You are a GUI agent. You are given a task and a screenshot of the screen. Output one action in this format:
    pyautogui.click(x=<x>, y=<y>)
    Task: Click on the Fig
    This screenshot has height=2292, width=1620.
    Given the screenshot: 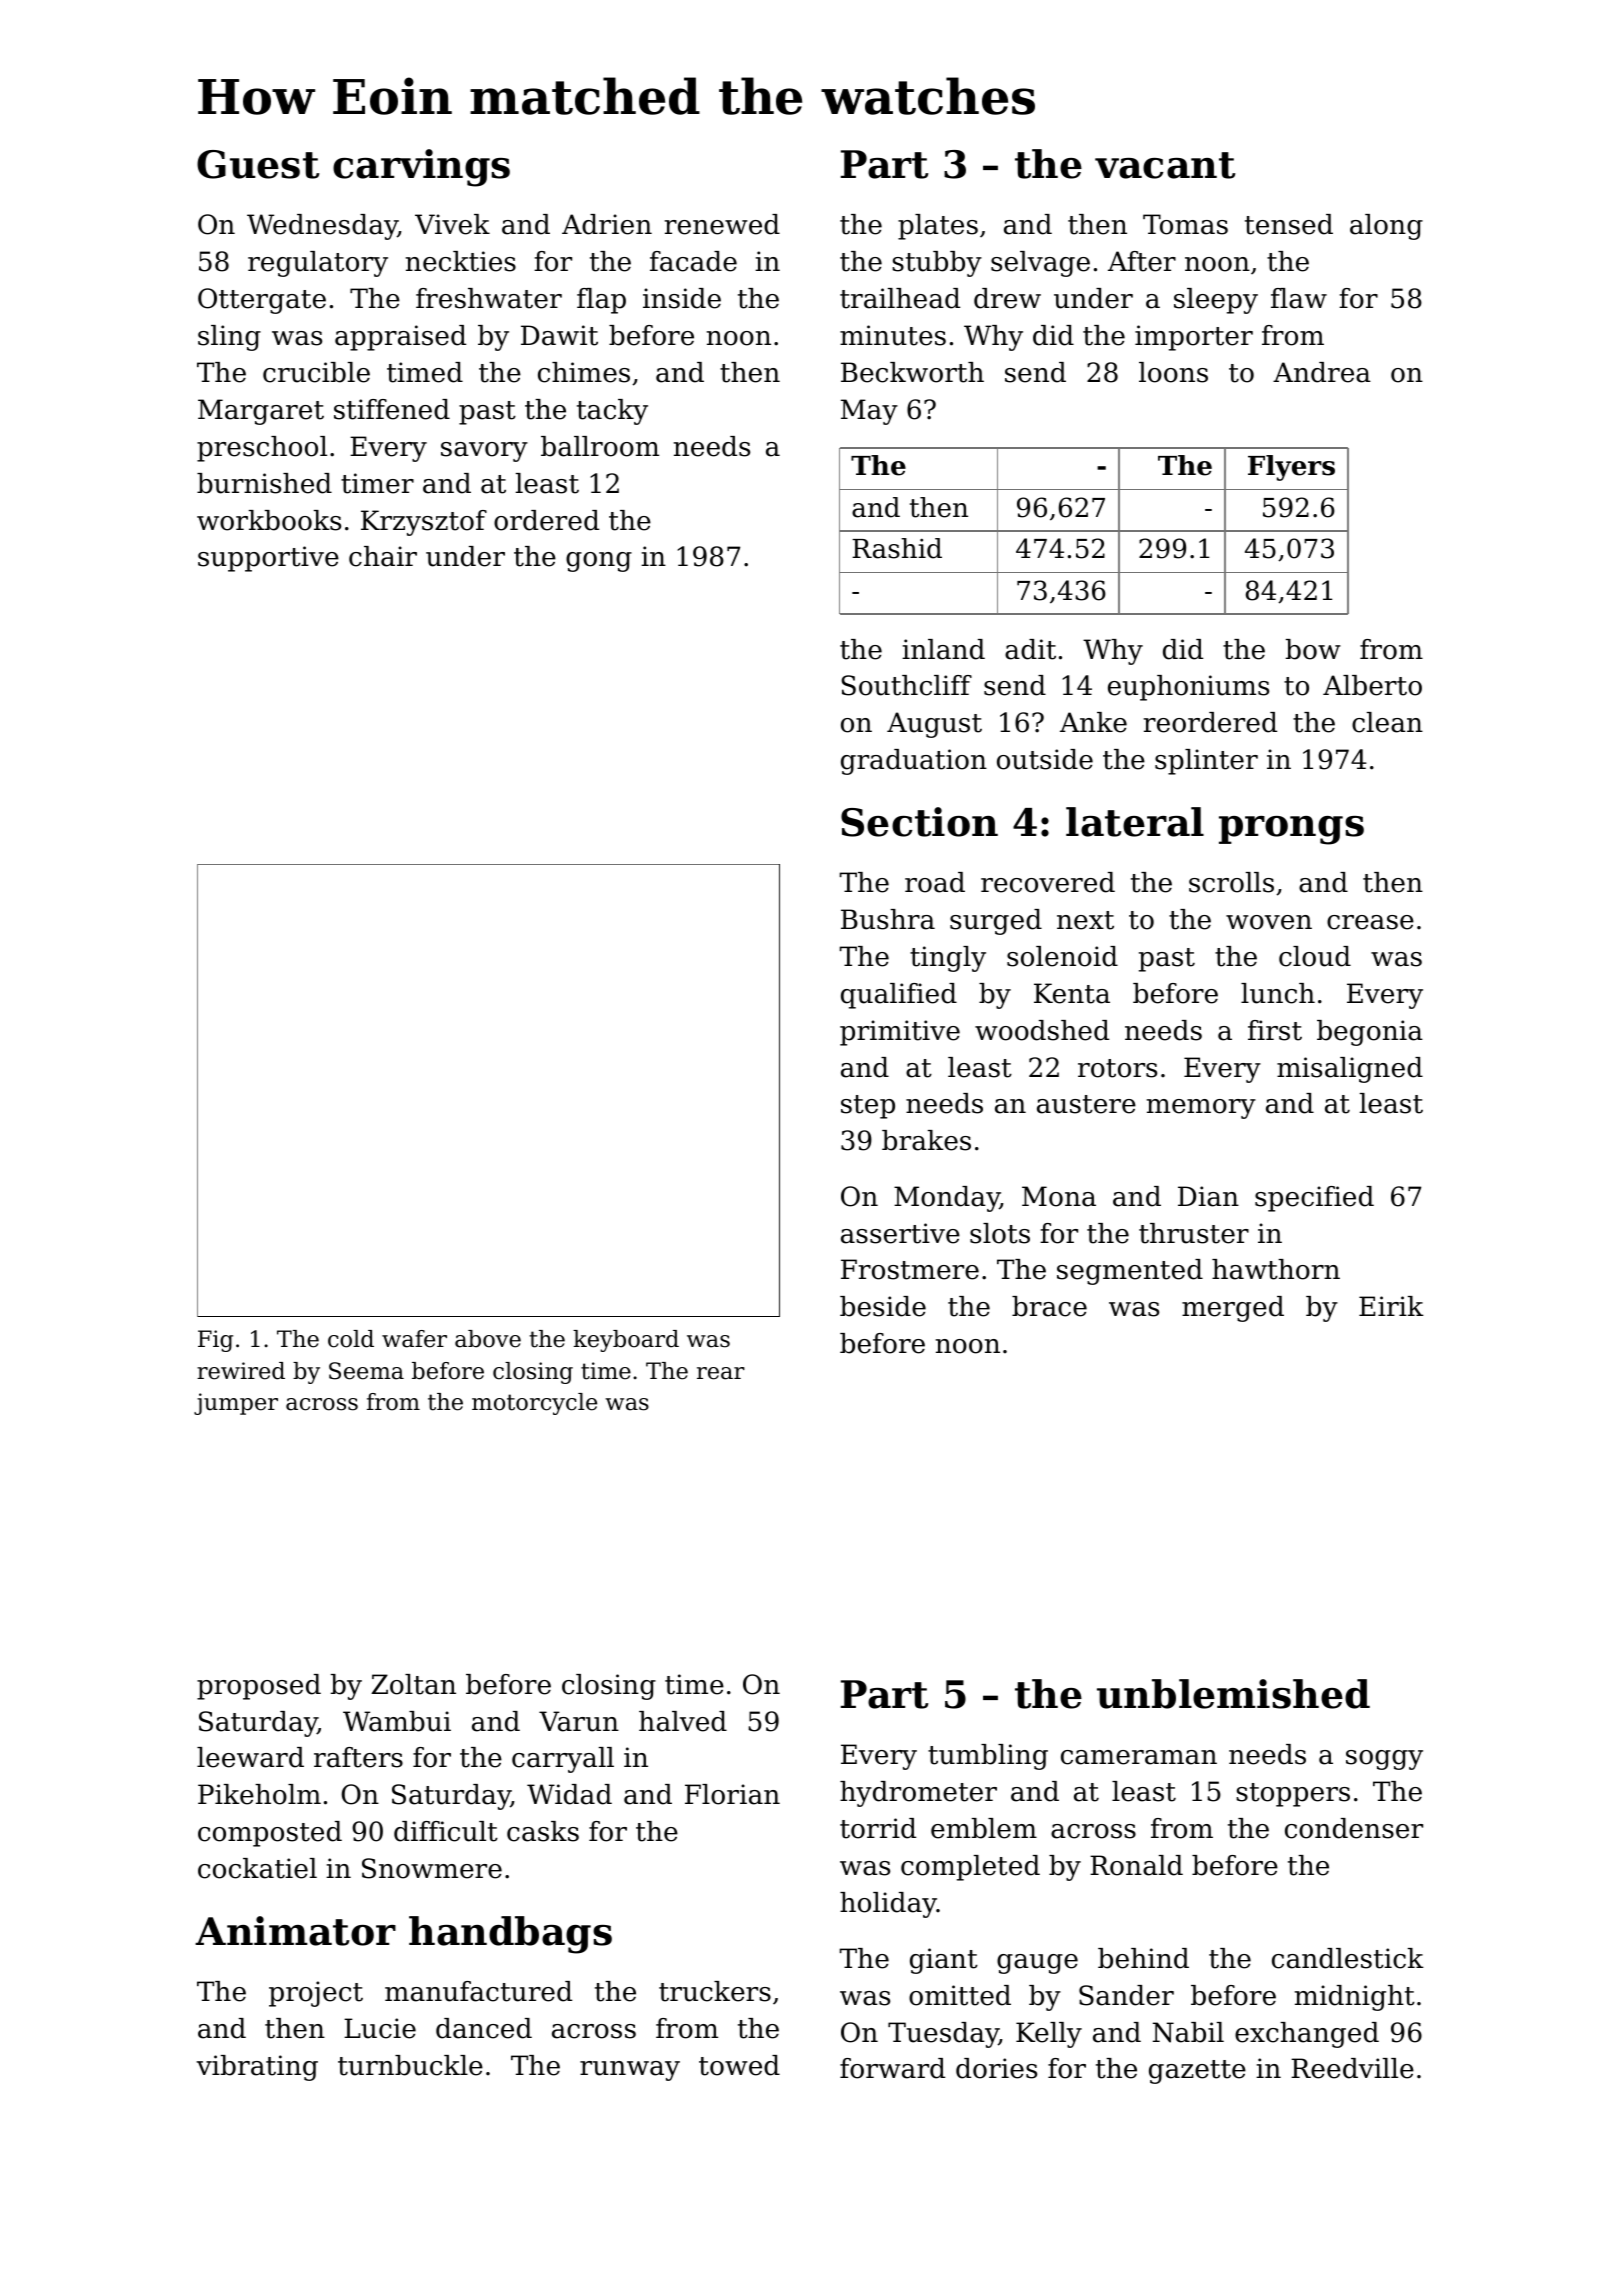 What is the action you would take?
    pyautogui.click(x=215, y=1341)
